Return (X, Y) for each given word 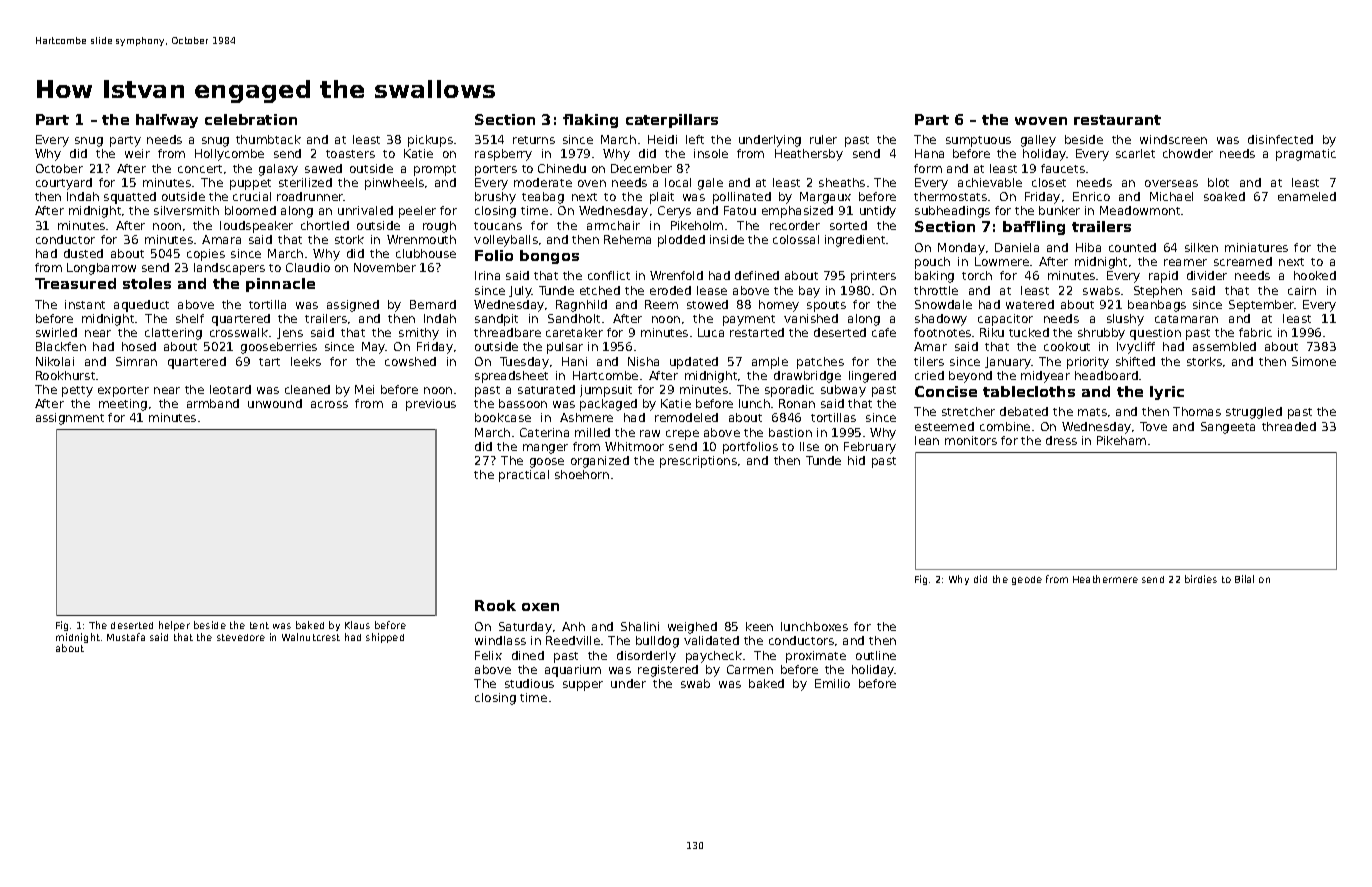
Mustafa (126, 637)
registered (668, 671)
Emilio (832, 683)
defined (757, 275)
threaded (1289, 426)
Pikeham (1121, 440)
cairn (1302, 290)
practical (524, 476)
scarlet (1135, 153)
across (329, 404)
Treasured (75, 283)
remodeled (686, 417)
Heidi (662, 139)
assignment (70, 419)
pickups (430, 141)
